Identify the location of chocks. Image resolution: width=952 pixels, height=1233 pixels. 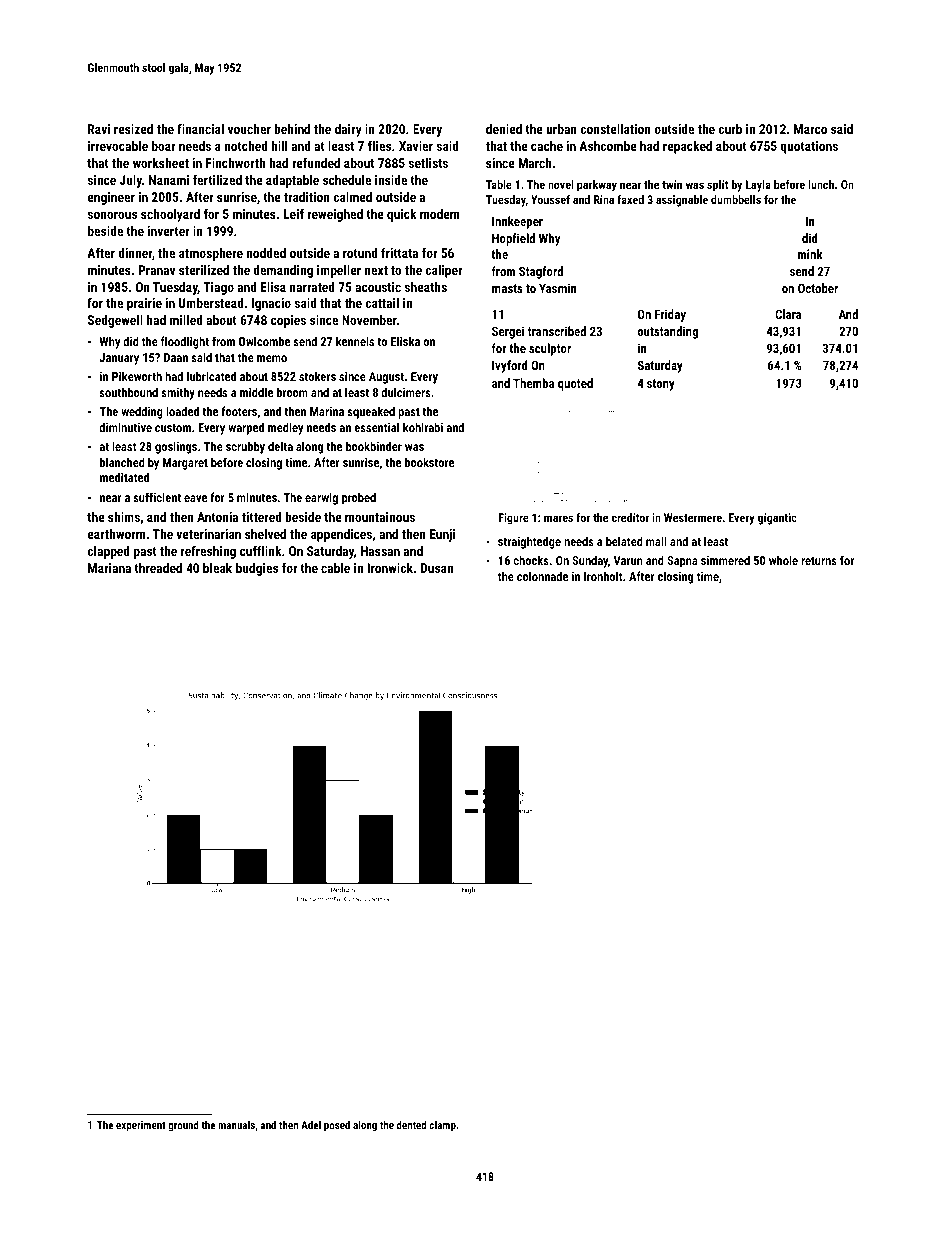
(531, 560).
